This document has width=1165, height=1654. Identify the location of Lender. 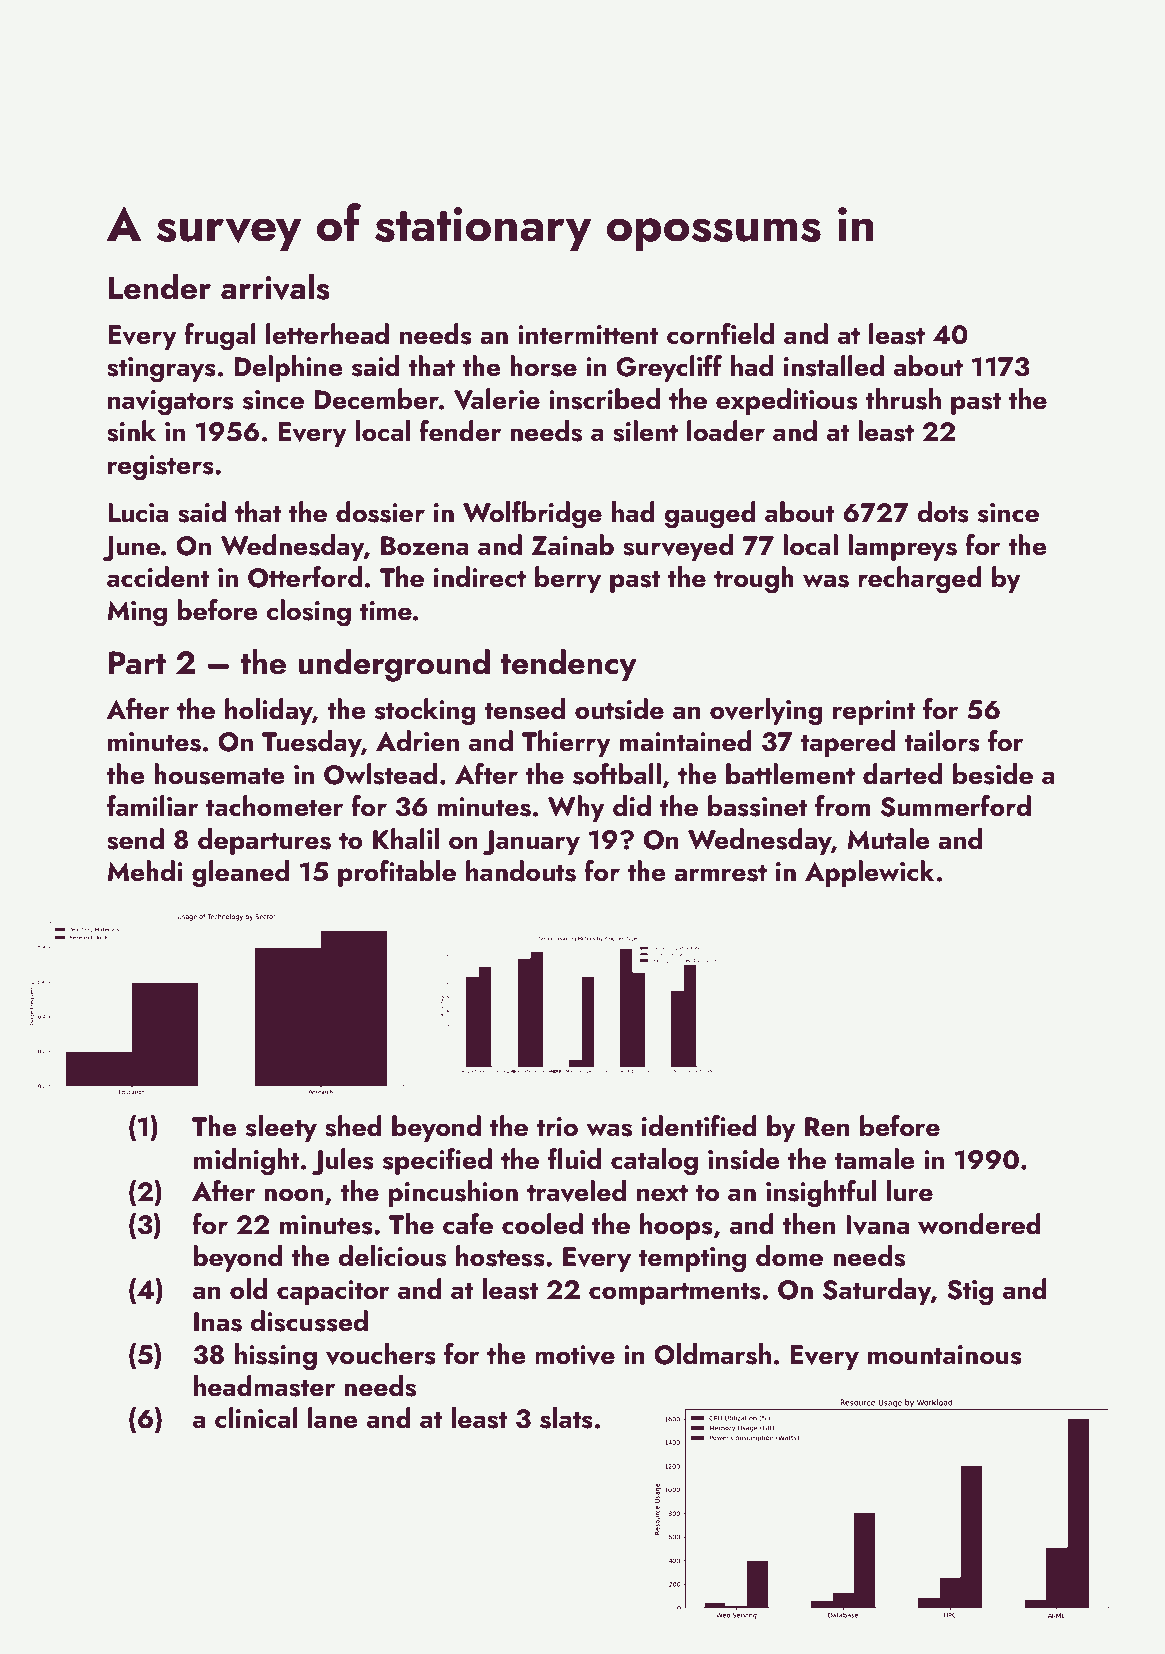
(160, 287).
